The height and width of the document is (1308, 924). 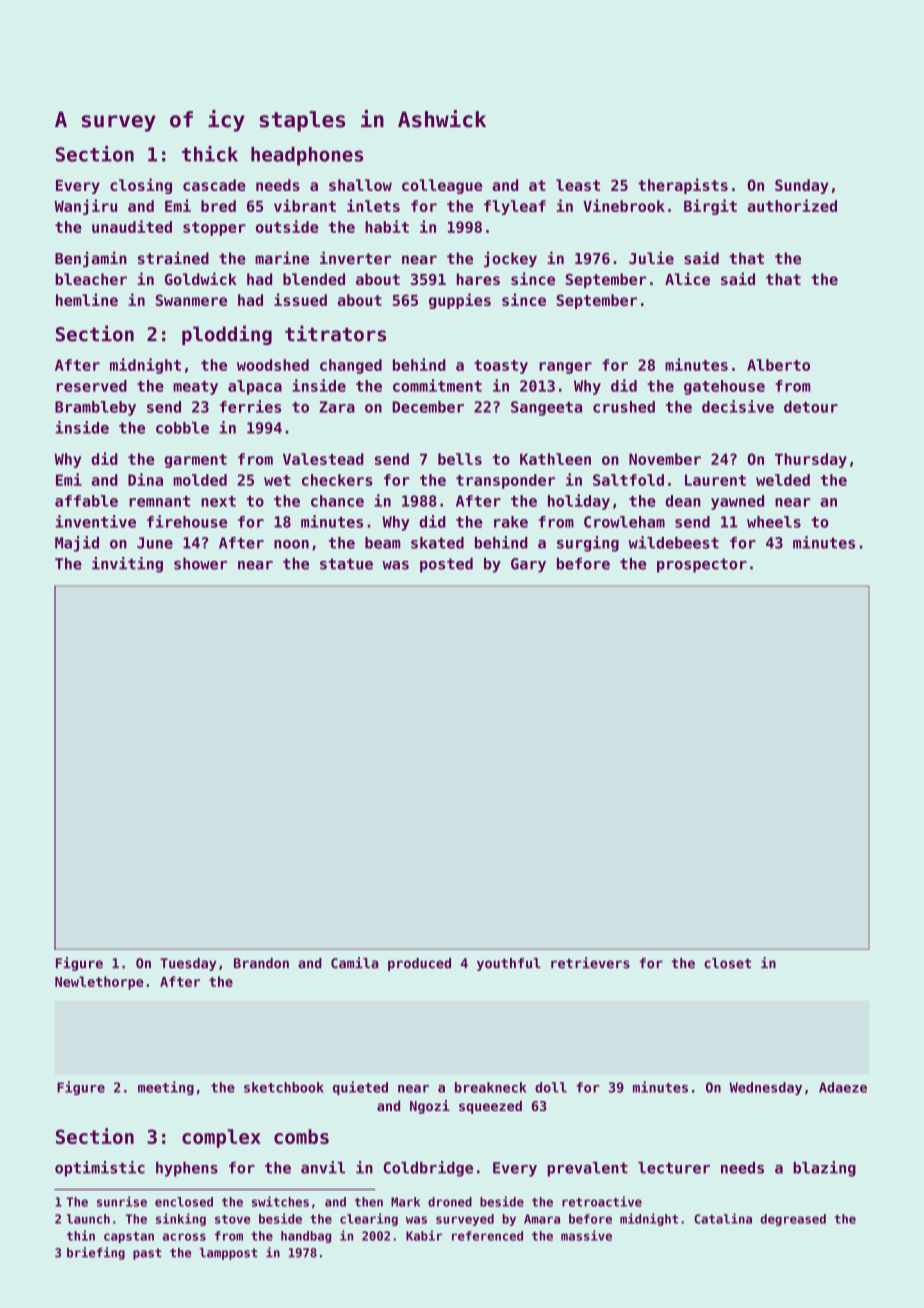 What do you see at coordinates (210, 154) in the document?
I see `thick` at bounding box center [210, 154].
